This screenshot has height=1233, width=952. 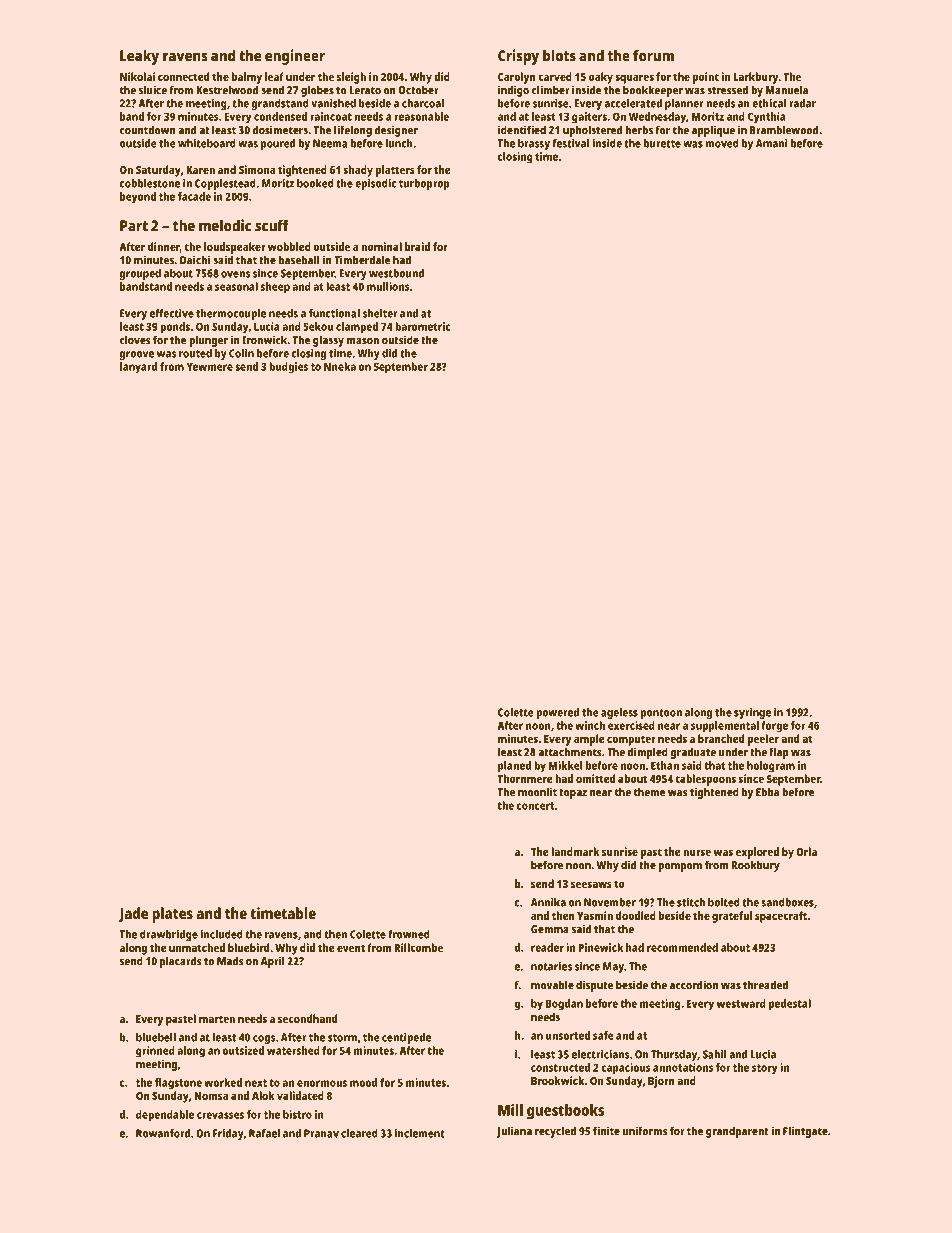 I want to click on topaz, so click(x=573, y=794).
